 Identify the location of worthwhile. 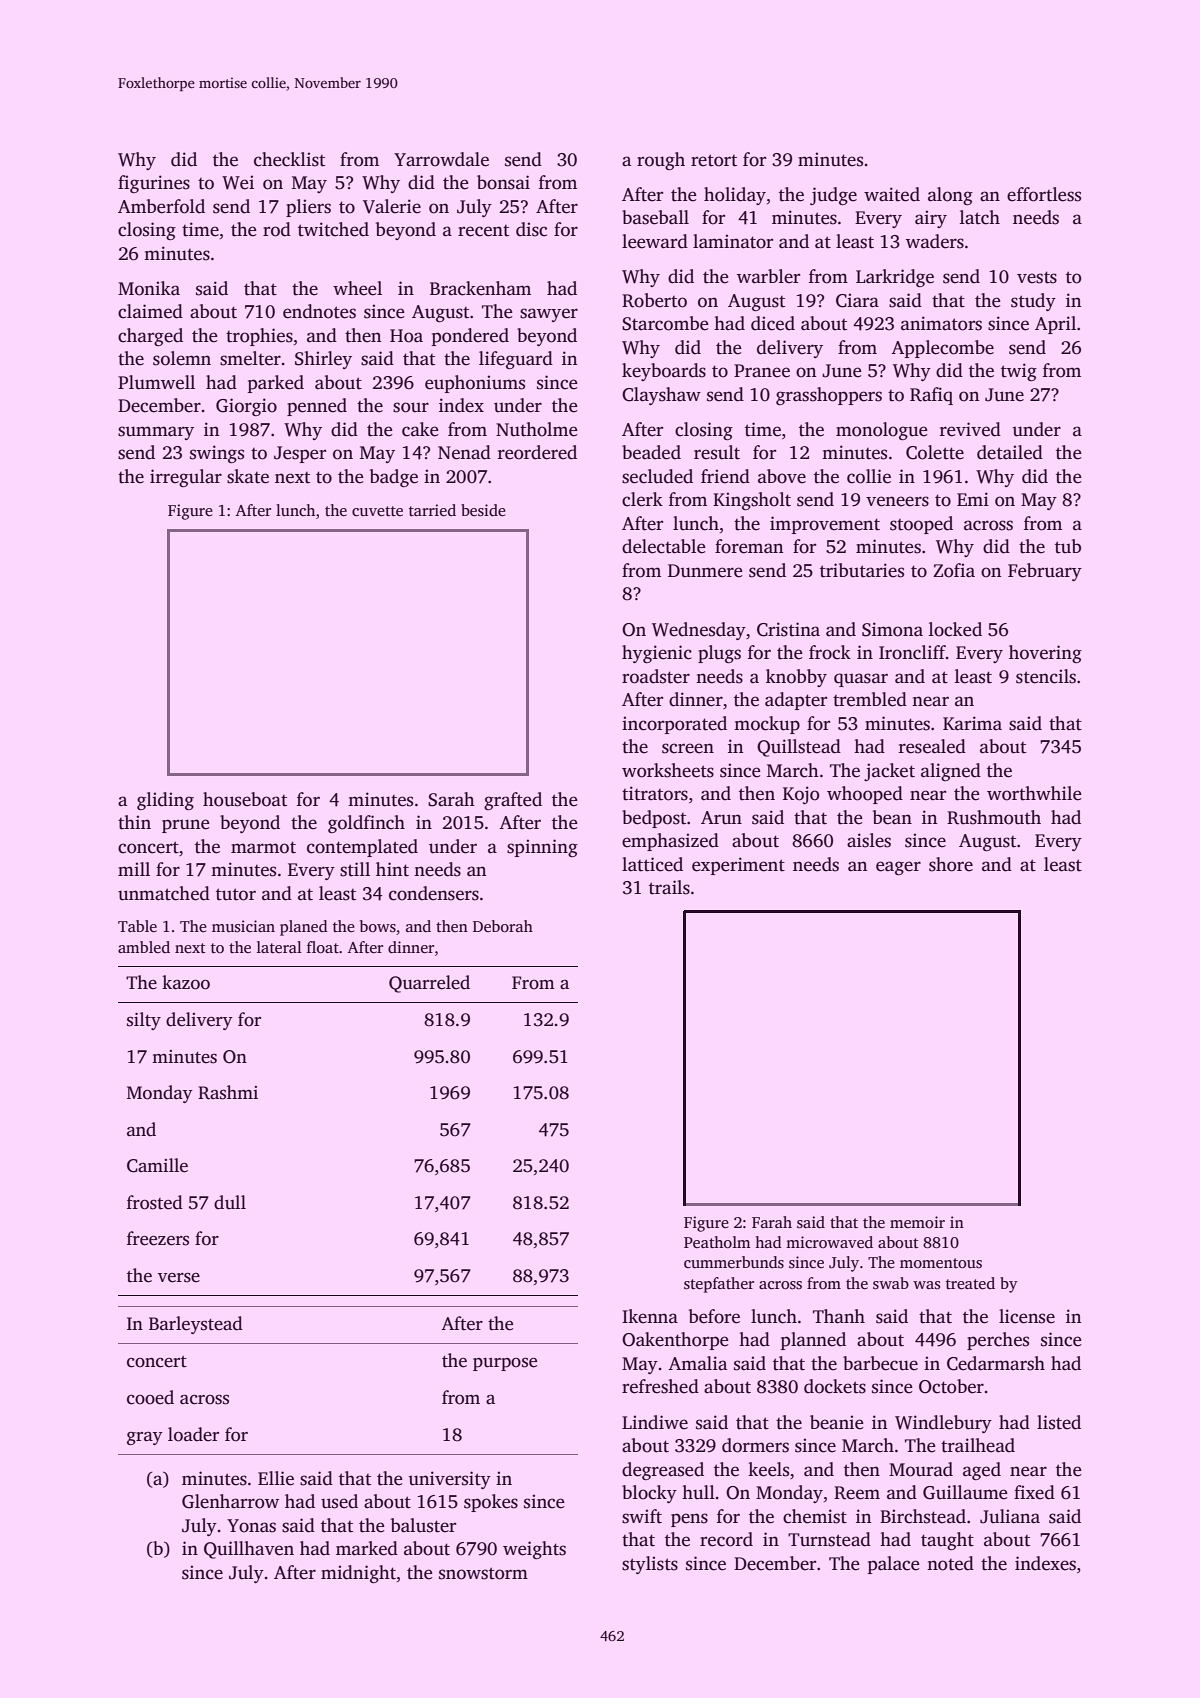
(1034, 793).
